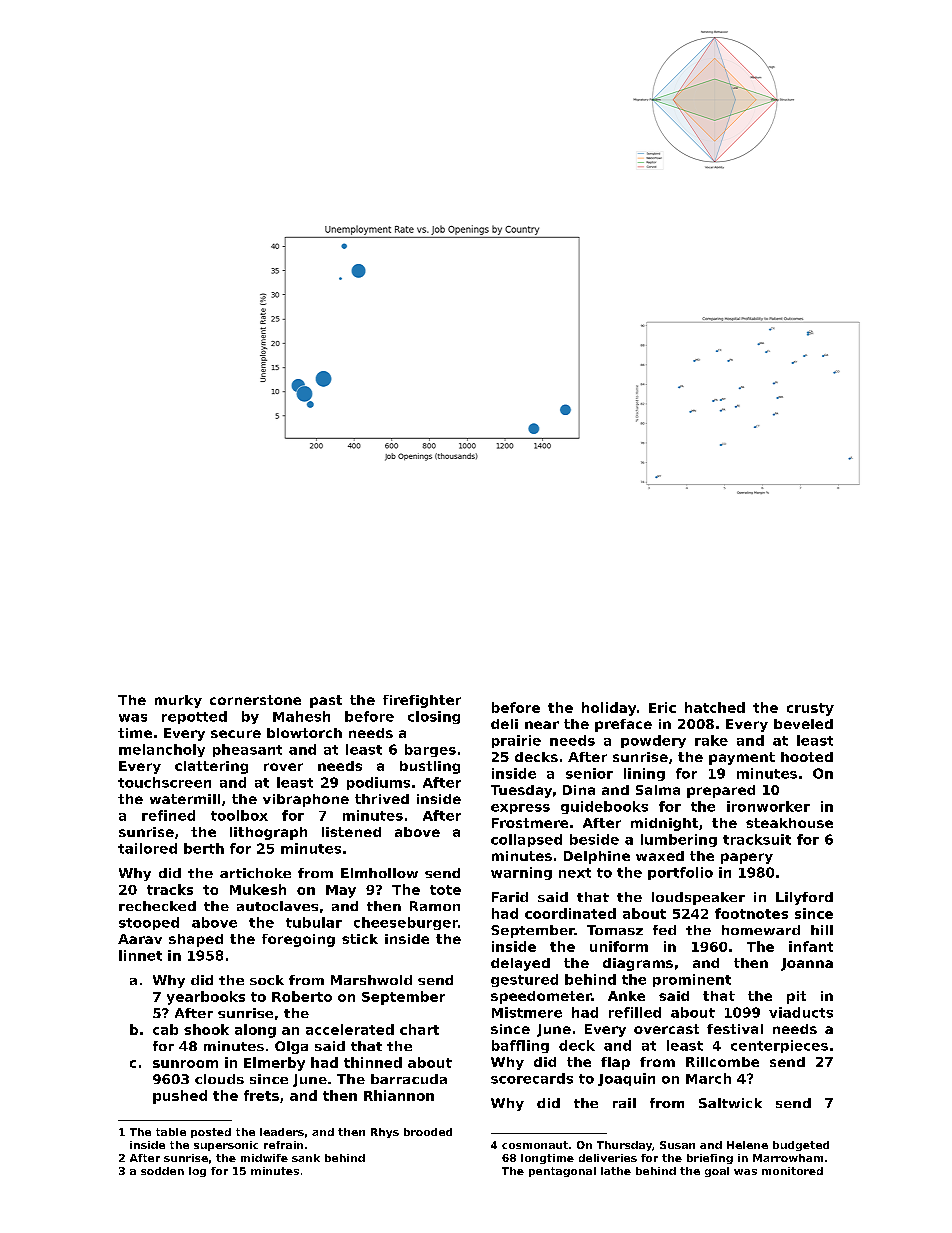 This screenshot has height=1233, width=952. What do you see at coordinates (807, 964) in the screenshot?
I see `Joanna` at bounding box center [807, 964].
